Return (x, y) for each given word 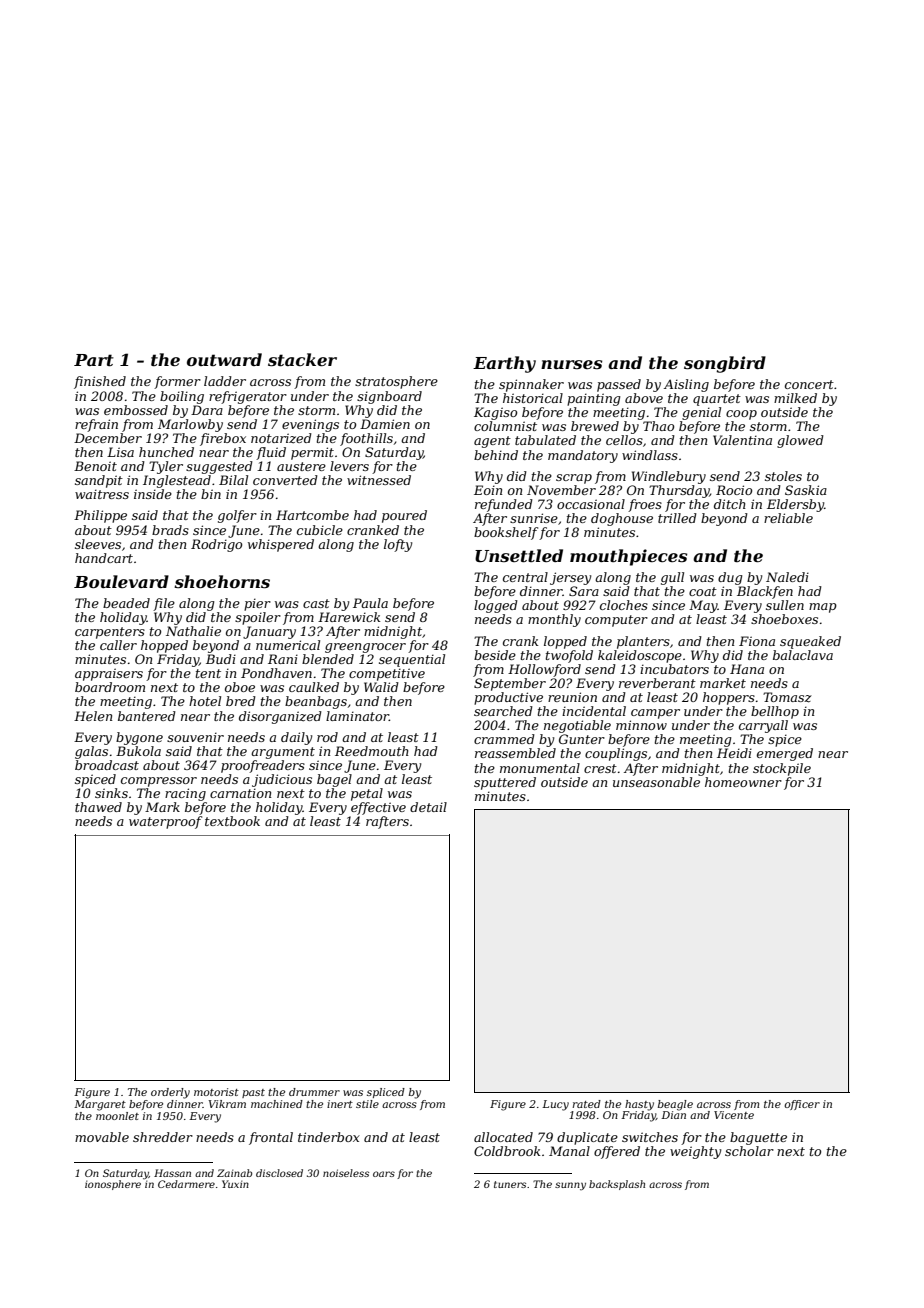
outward (224, 359)
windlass (650, 455)
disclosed (279, 1173)
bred (241, 701)
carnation (240, 793)
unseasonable (656, 782)
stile (367, 1104)
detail (428, 807)
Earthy (504, 364)
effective (378, 808)
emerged (785, 754)
